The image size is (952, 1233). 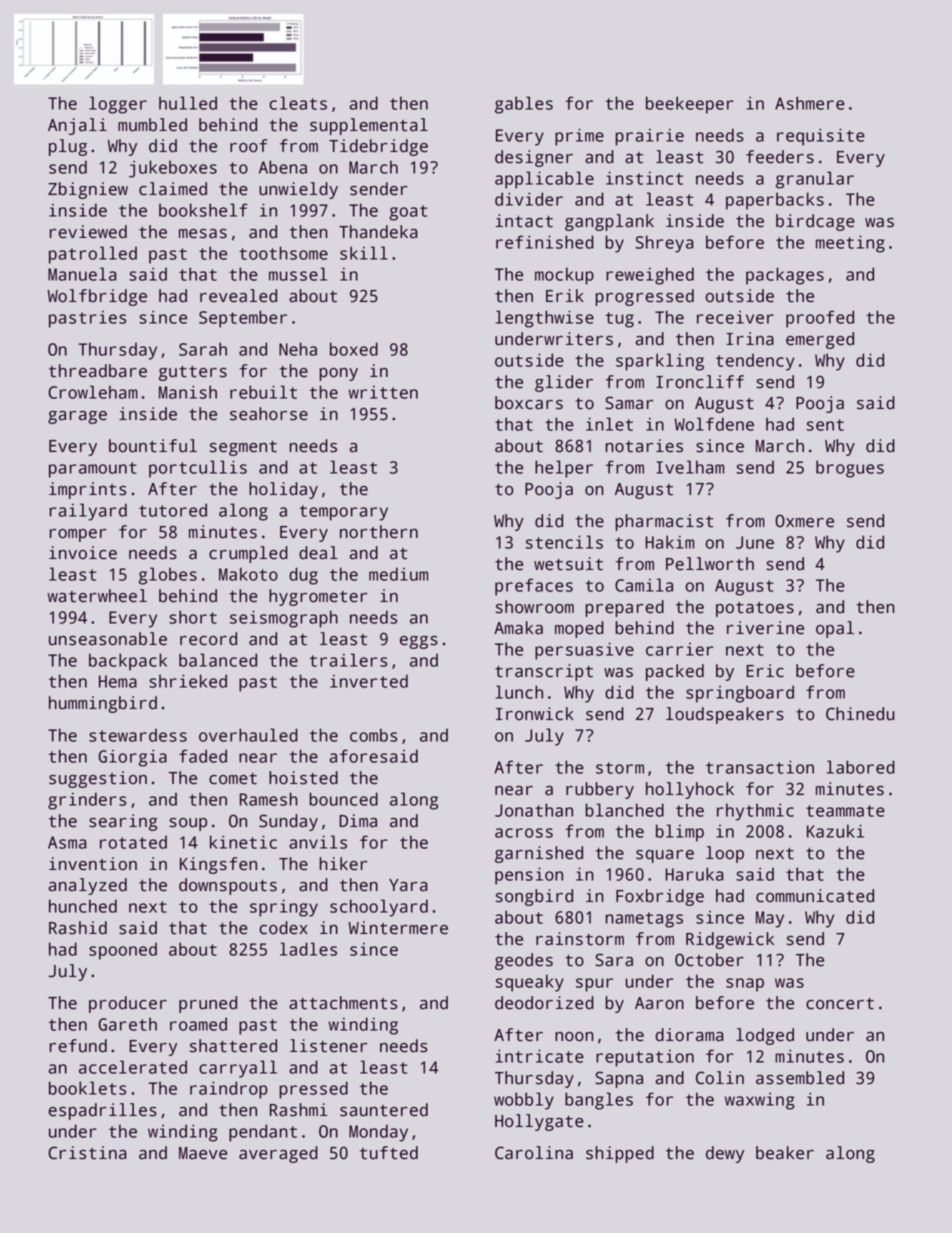 I want to click on Ivelham, so click(x=690, y=467).
